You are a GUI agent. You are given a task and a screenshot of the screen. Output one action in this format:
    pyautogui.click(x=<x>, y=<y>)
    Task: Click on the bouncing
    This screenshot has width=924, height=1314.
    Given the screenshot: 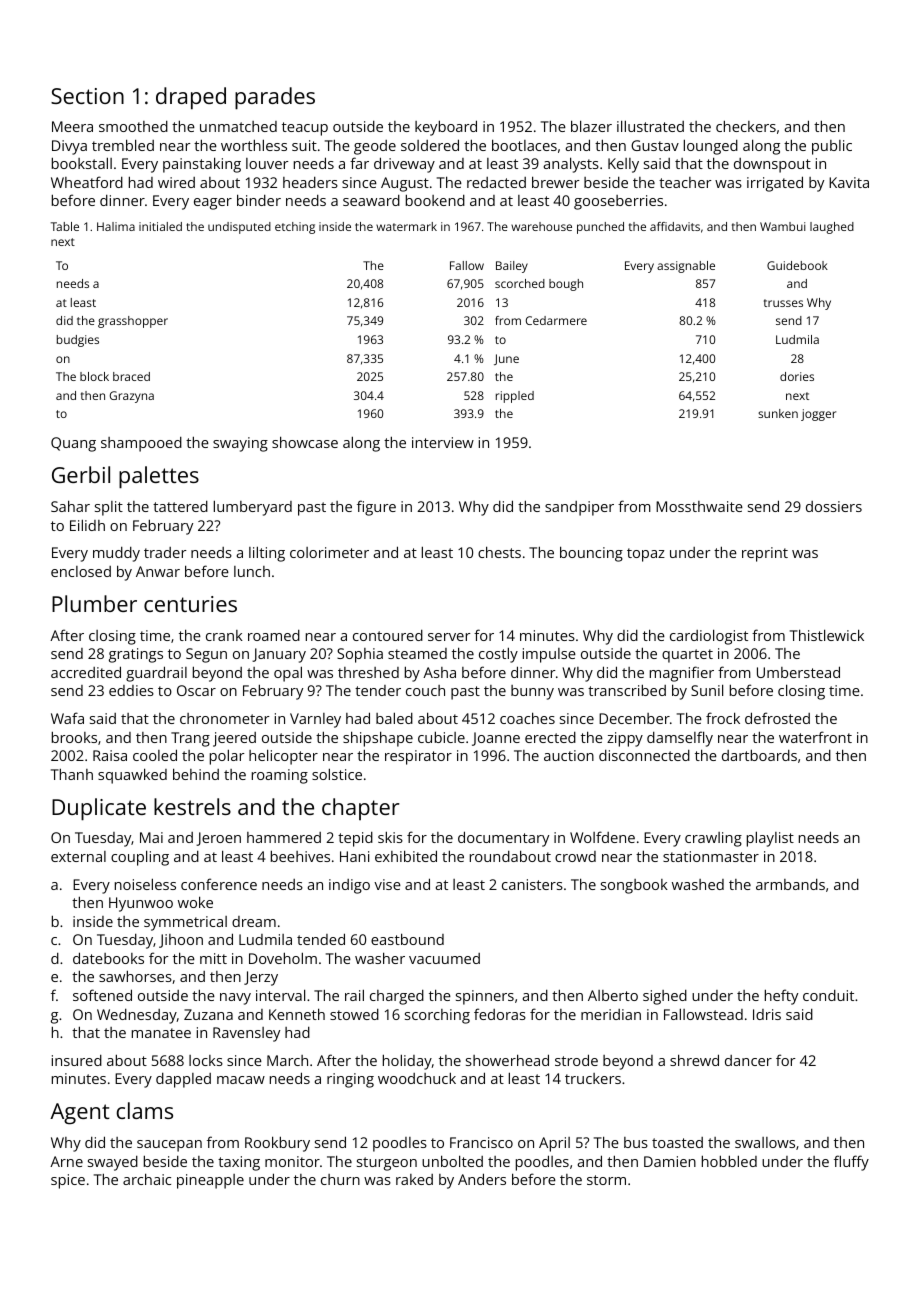 What is the action you would take?
    pyautogui.click(x=591, y=554)
